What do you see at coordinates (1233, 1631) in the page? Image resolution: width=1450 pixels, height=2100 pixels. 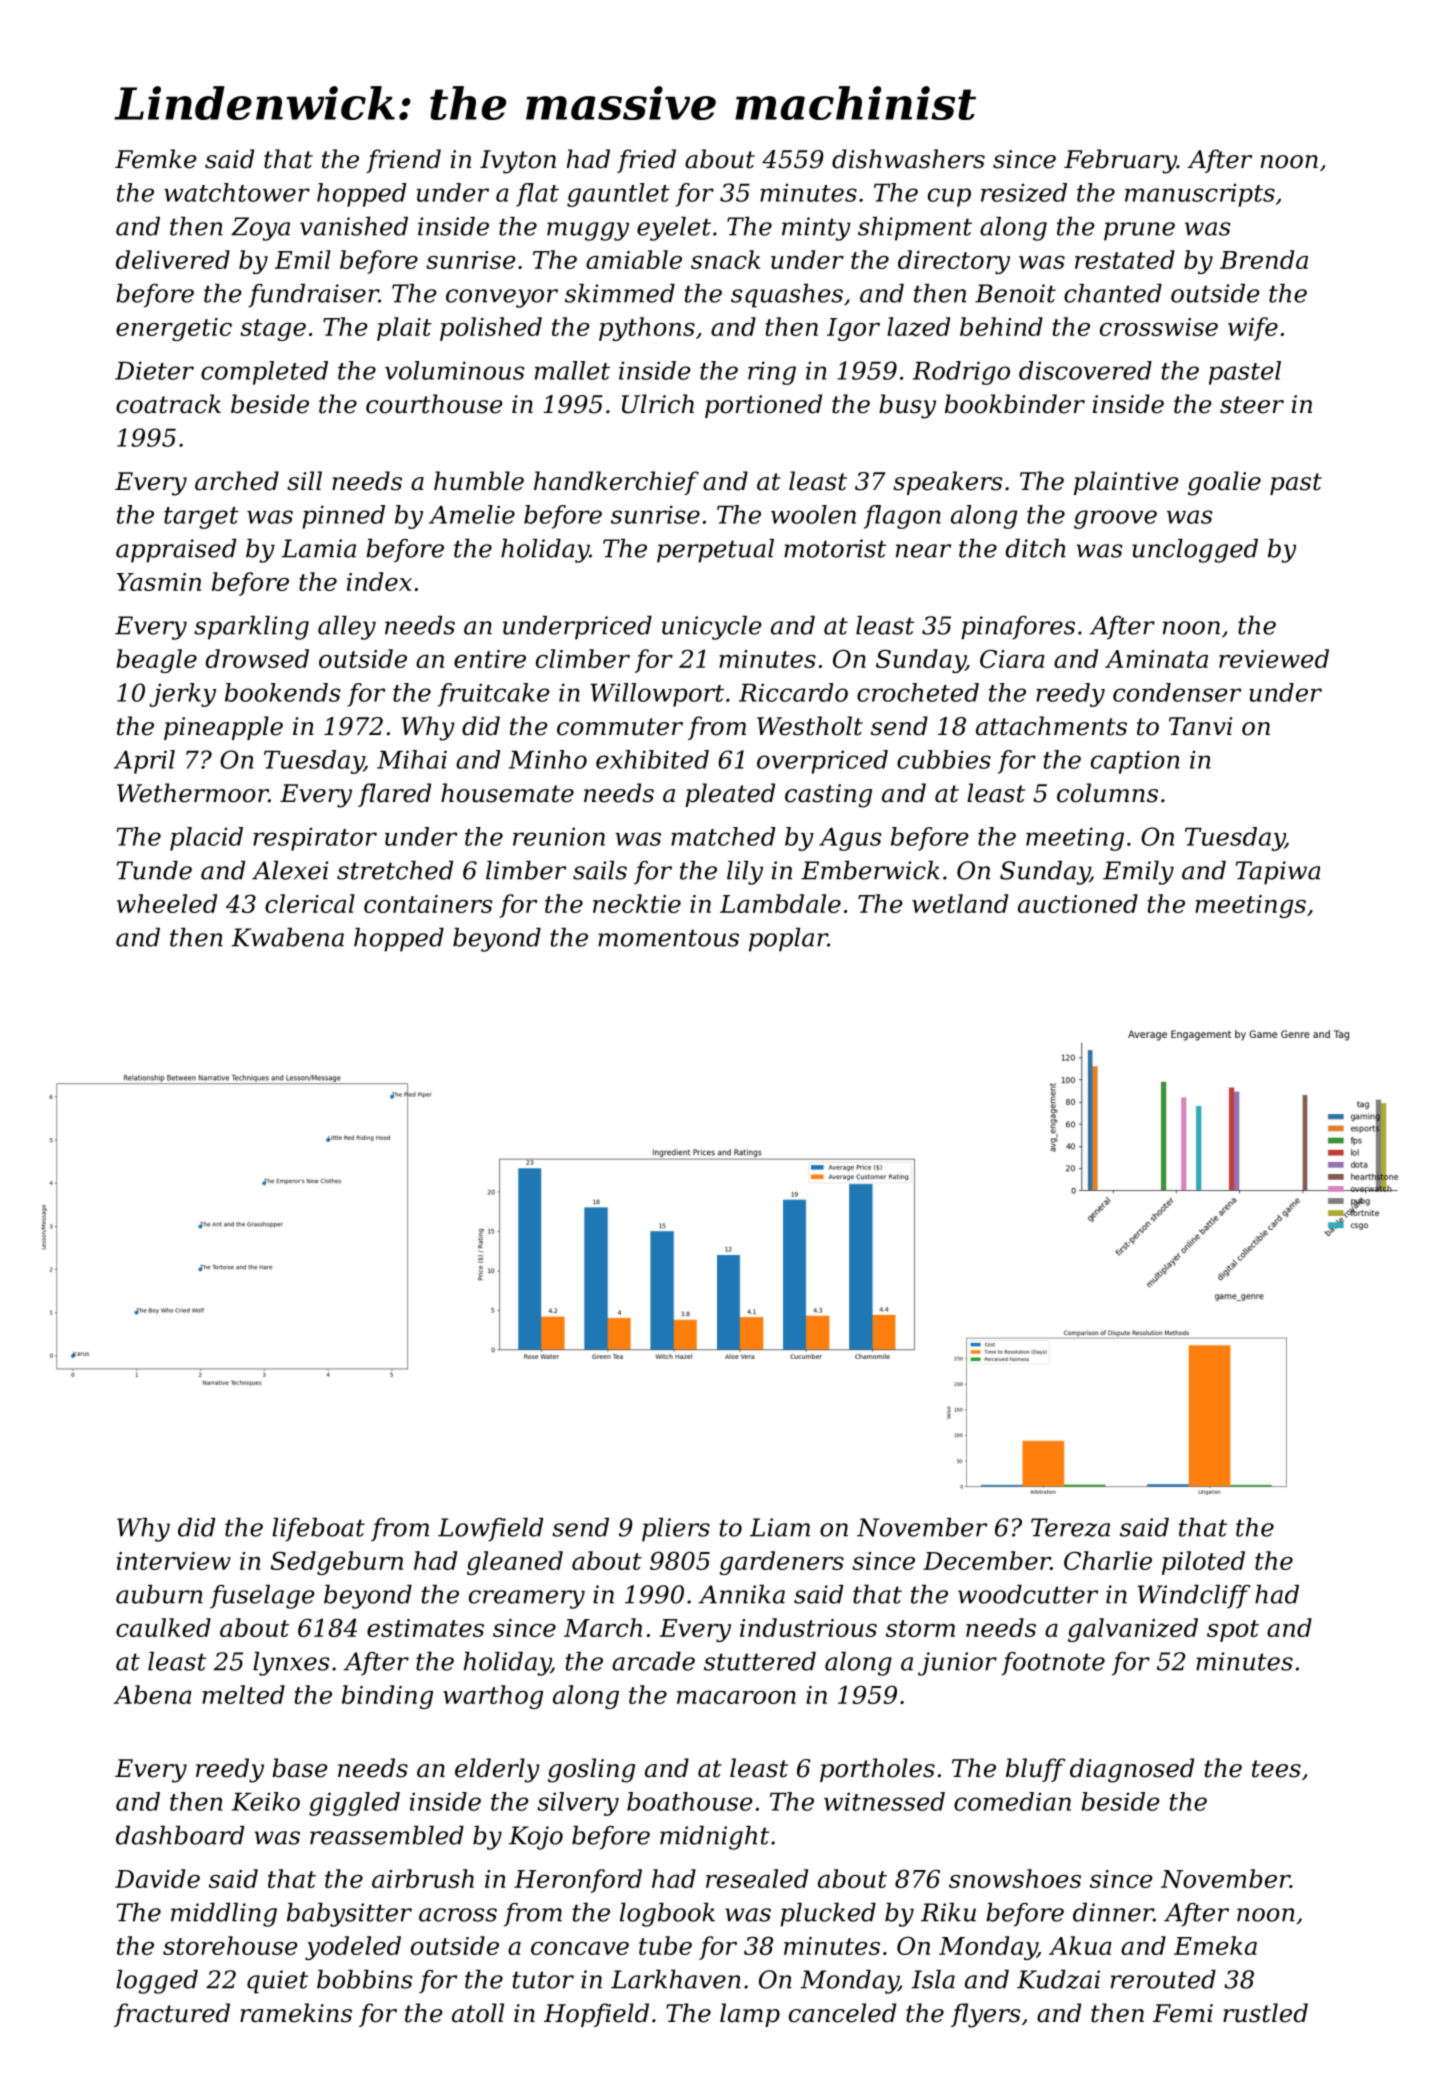 I see `spot` at bounding box center [1233, 1631].
